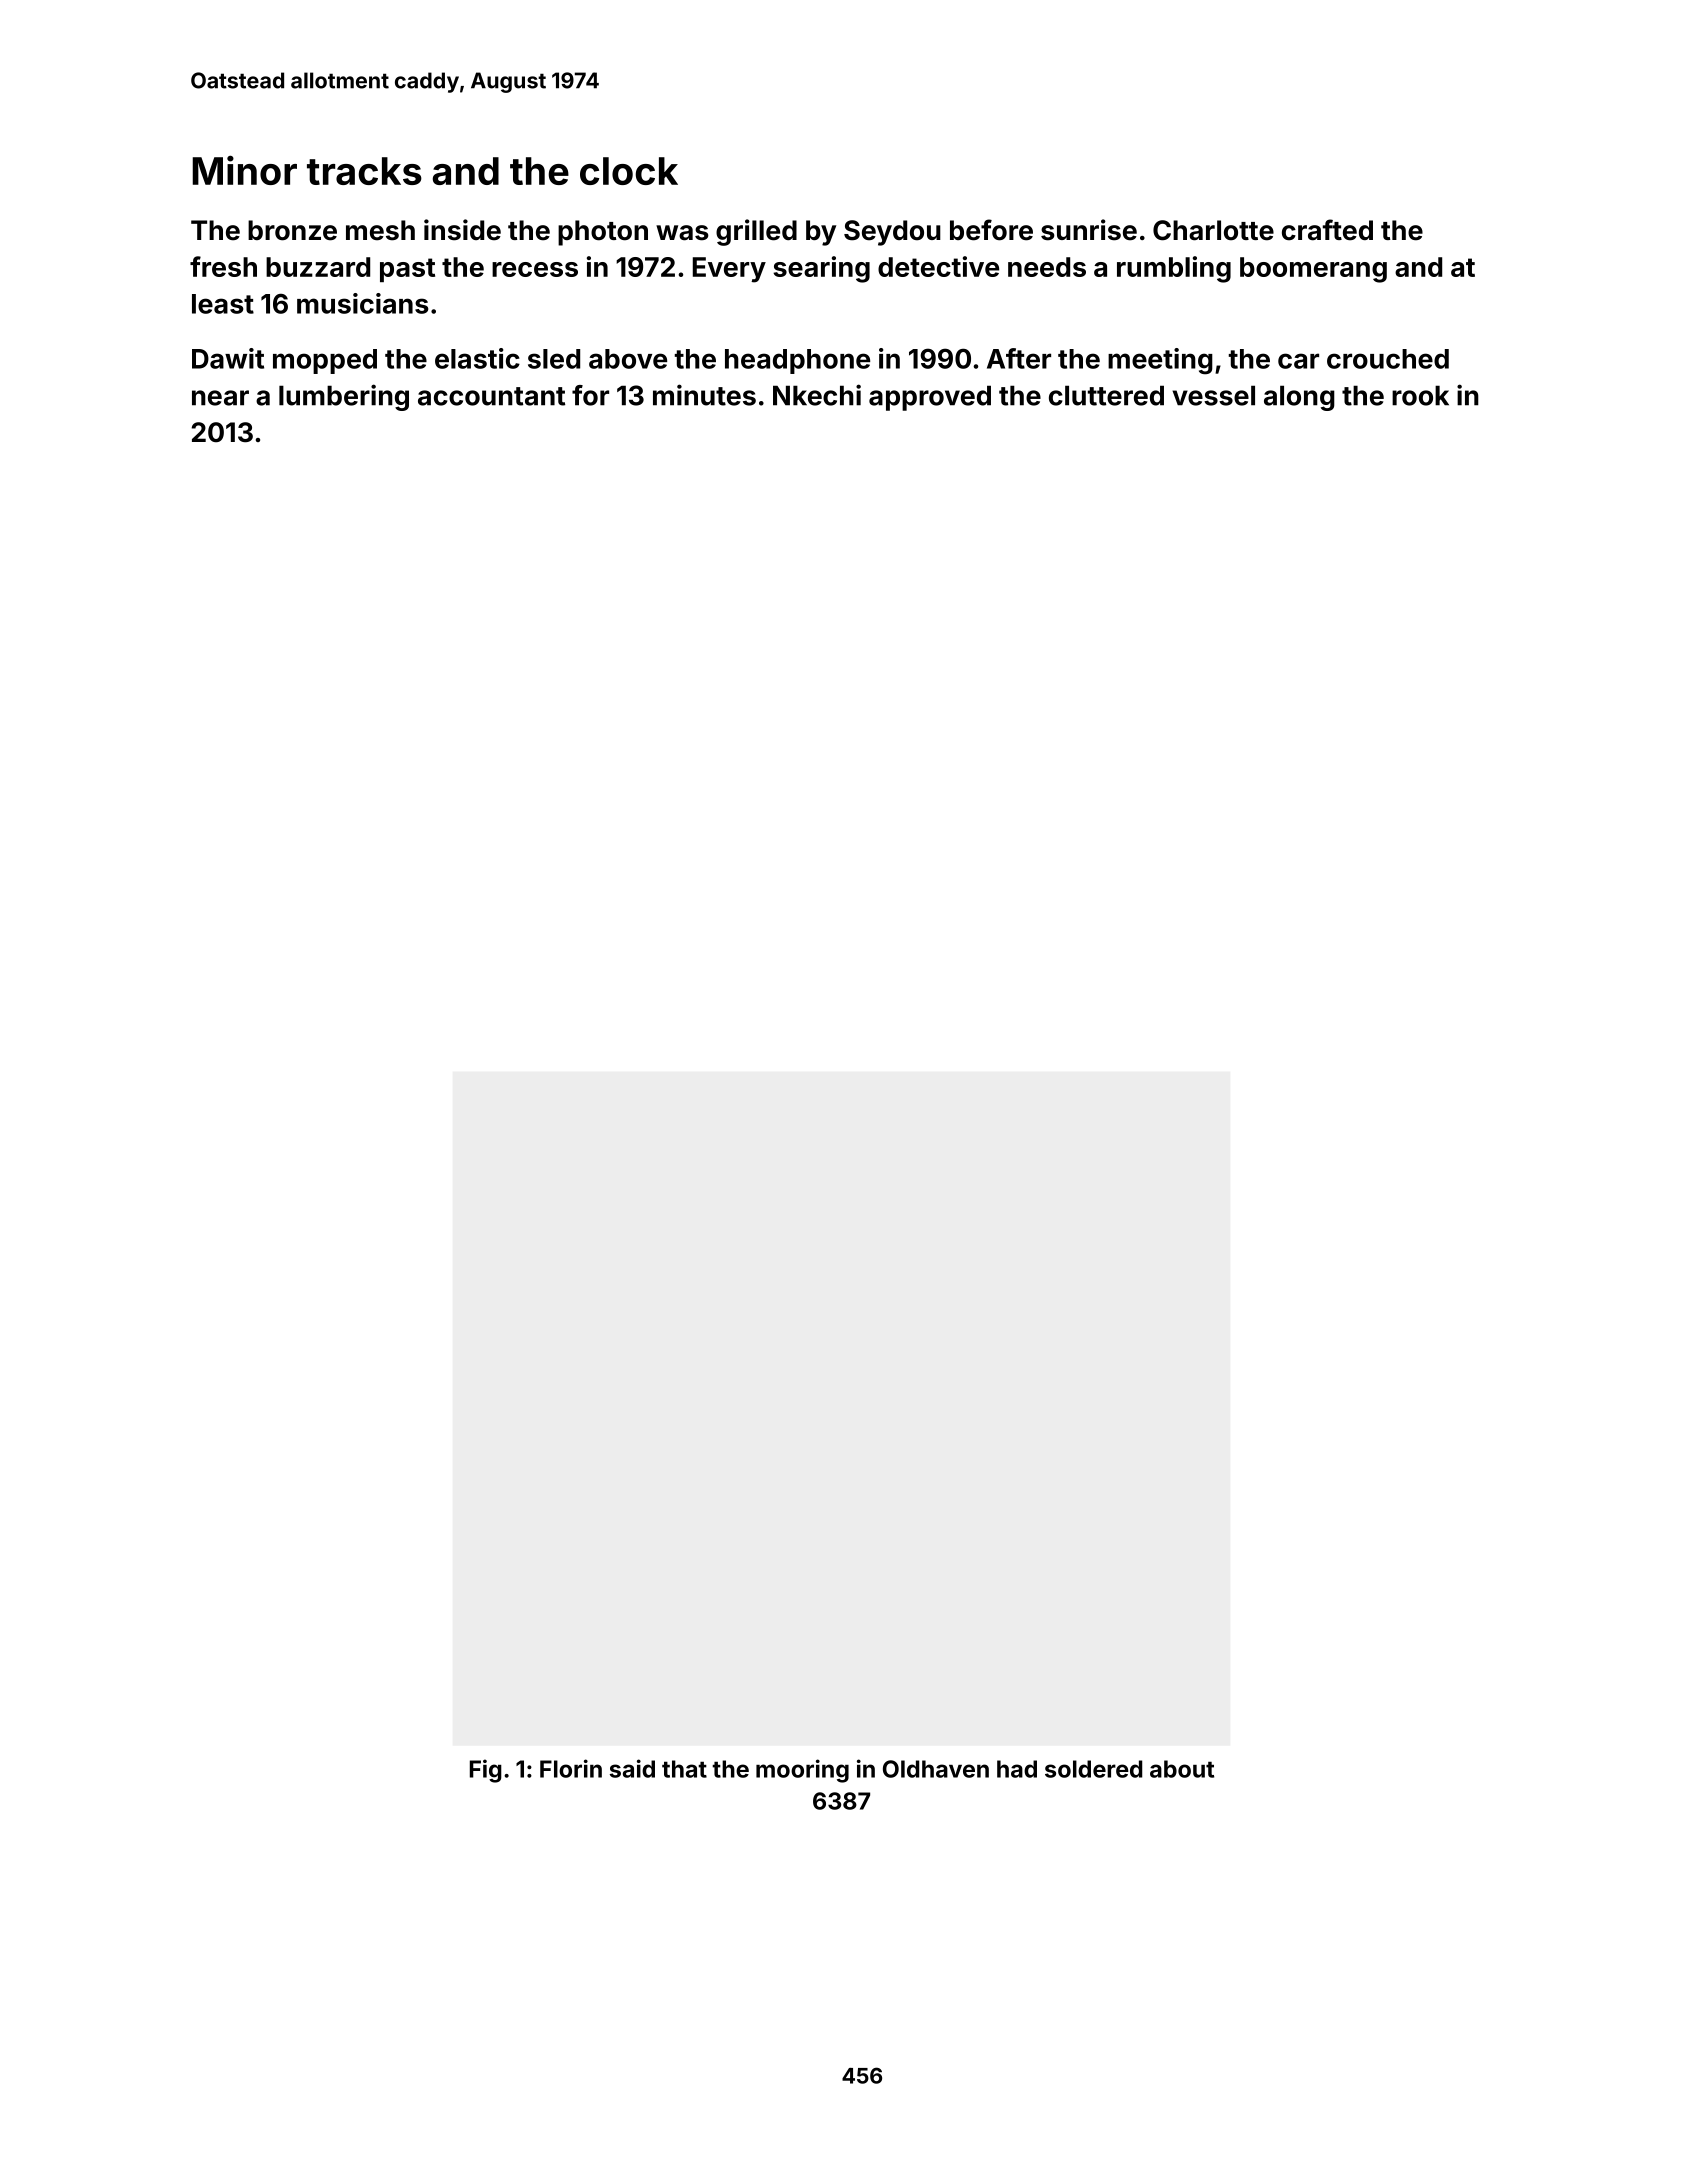  What do you see at coordinates (571, 1768) in the screenshot?
I see `Florin` at bounding box center [571, 1768].
